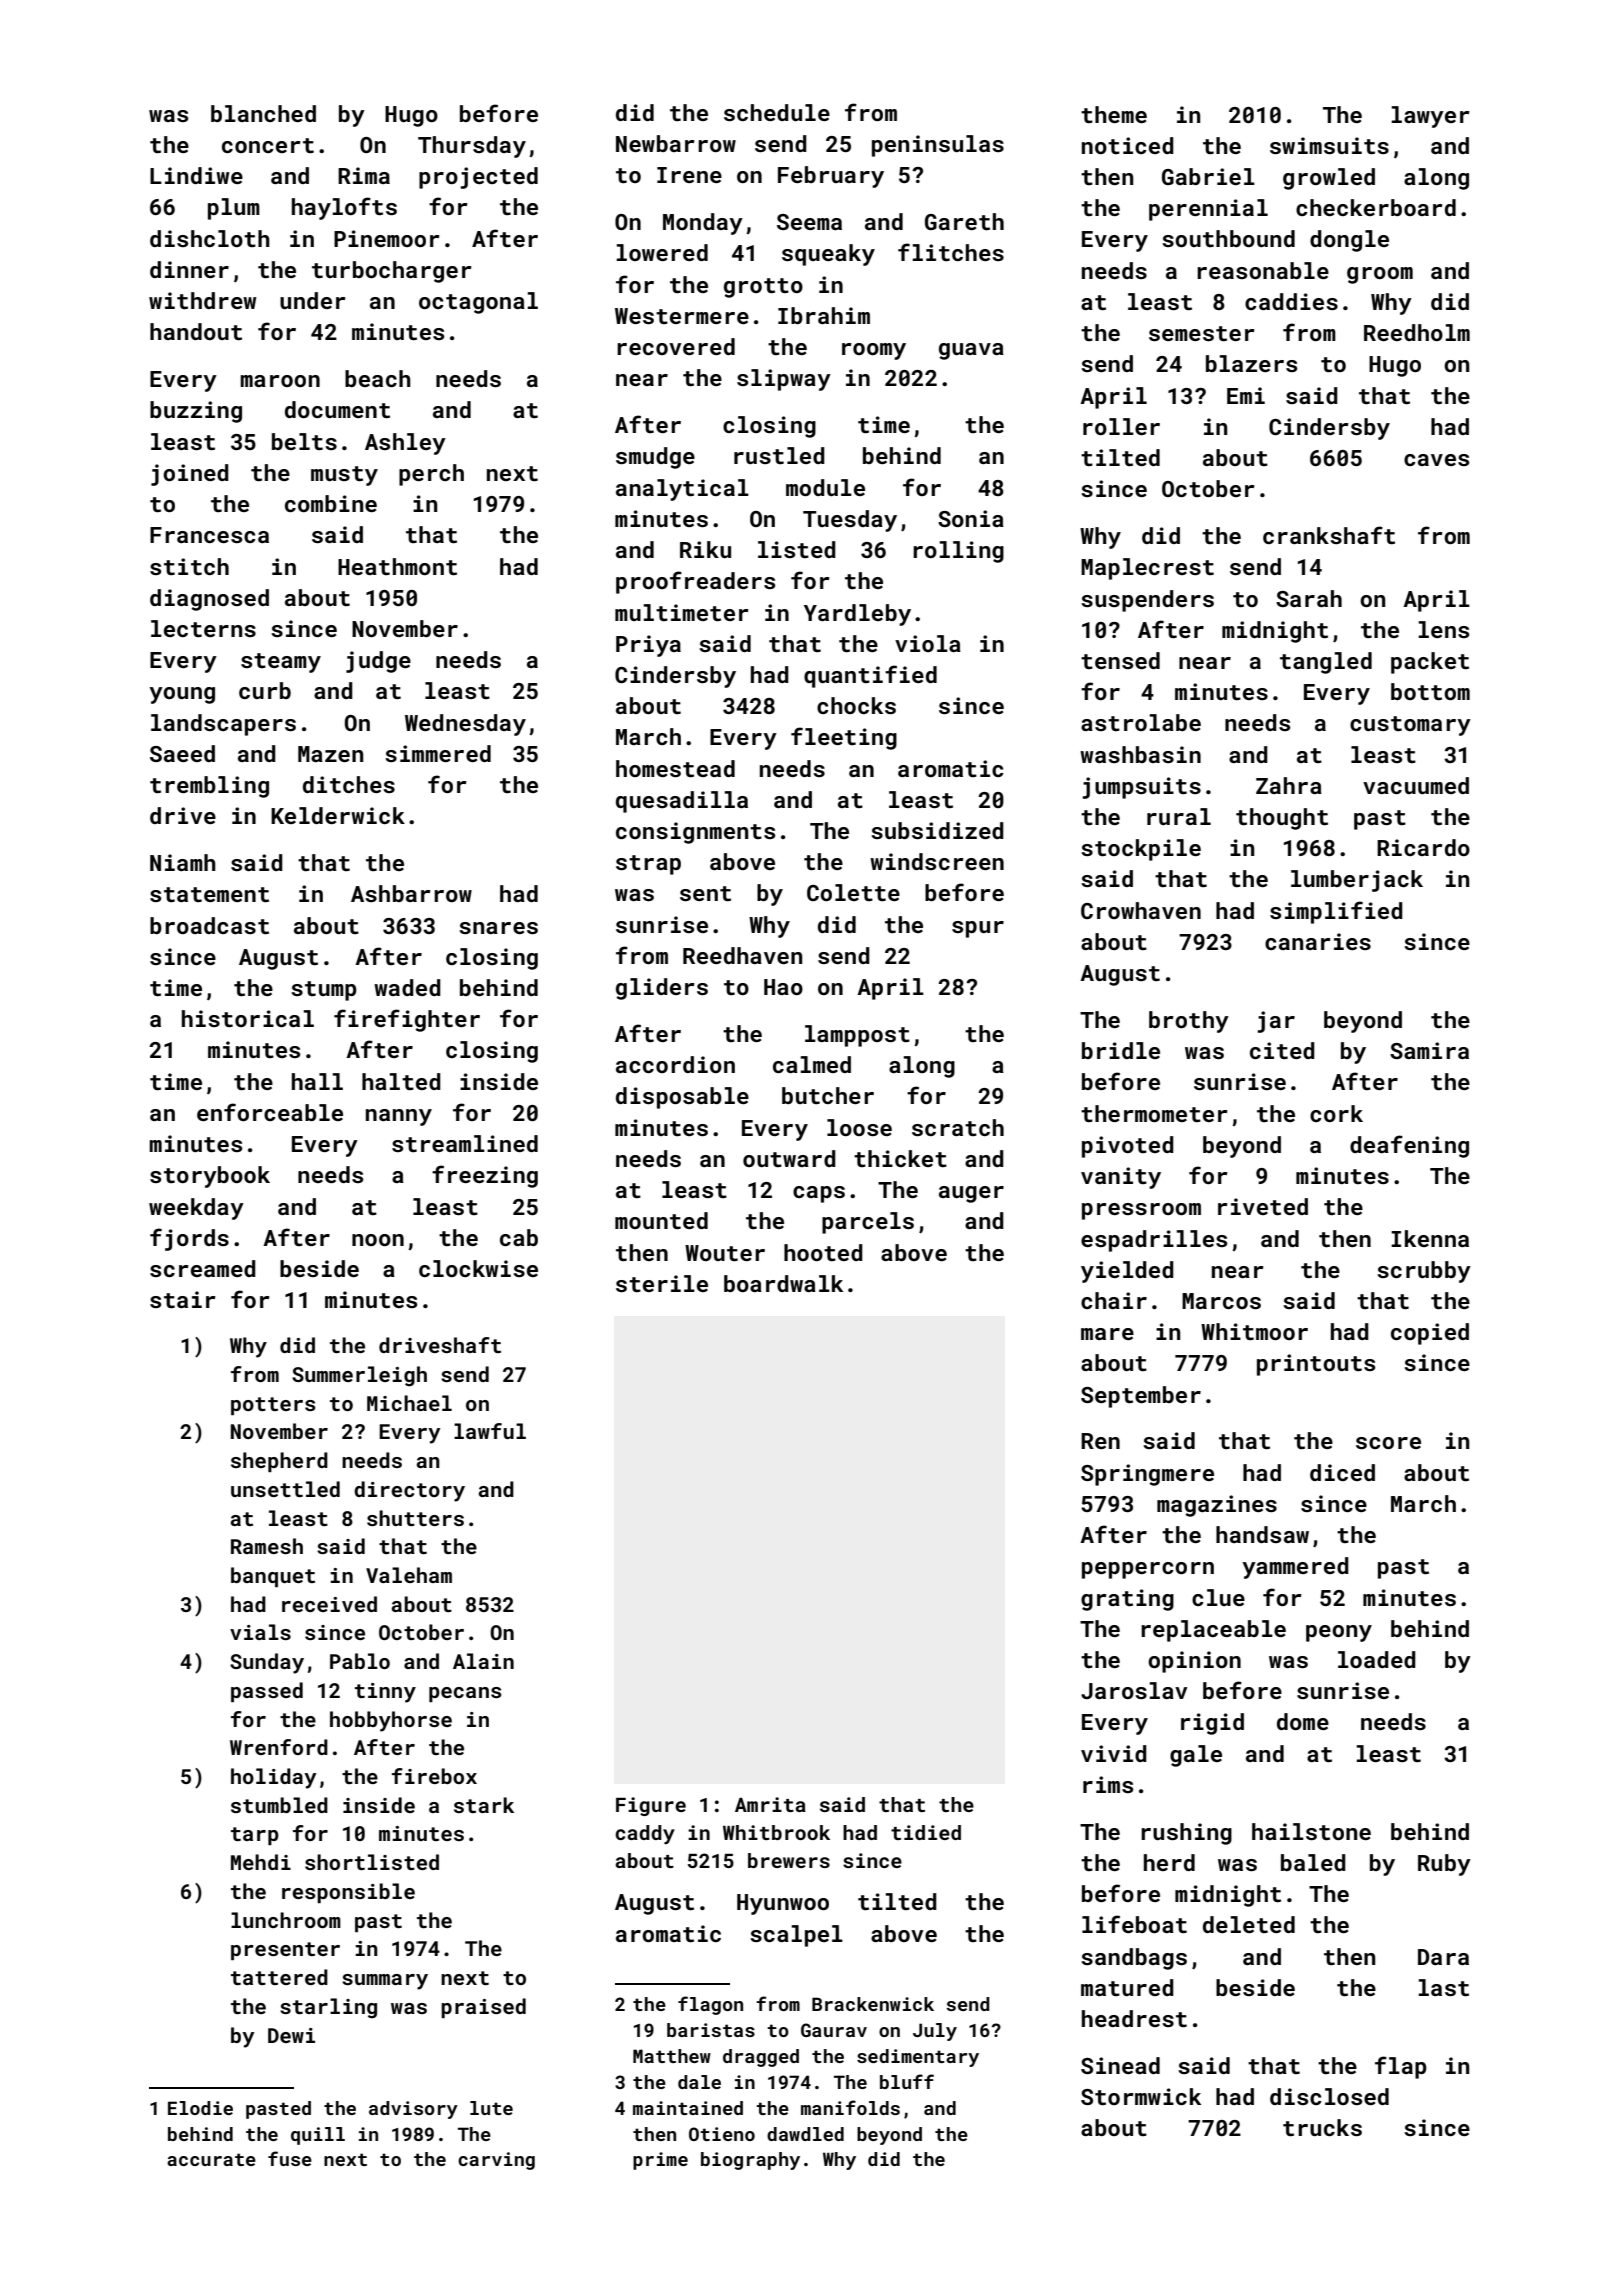  What do you see at coordinates (263, 113) in the page?
I see `blanched` at bounding box center [263, 113].
